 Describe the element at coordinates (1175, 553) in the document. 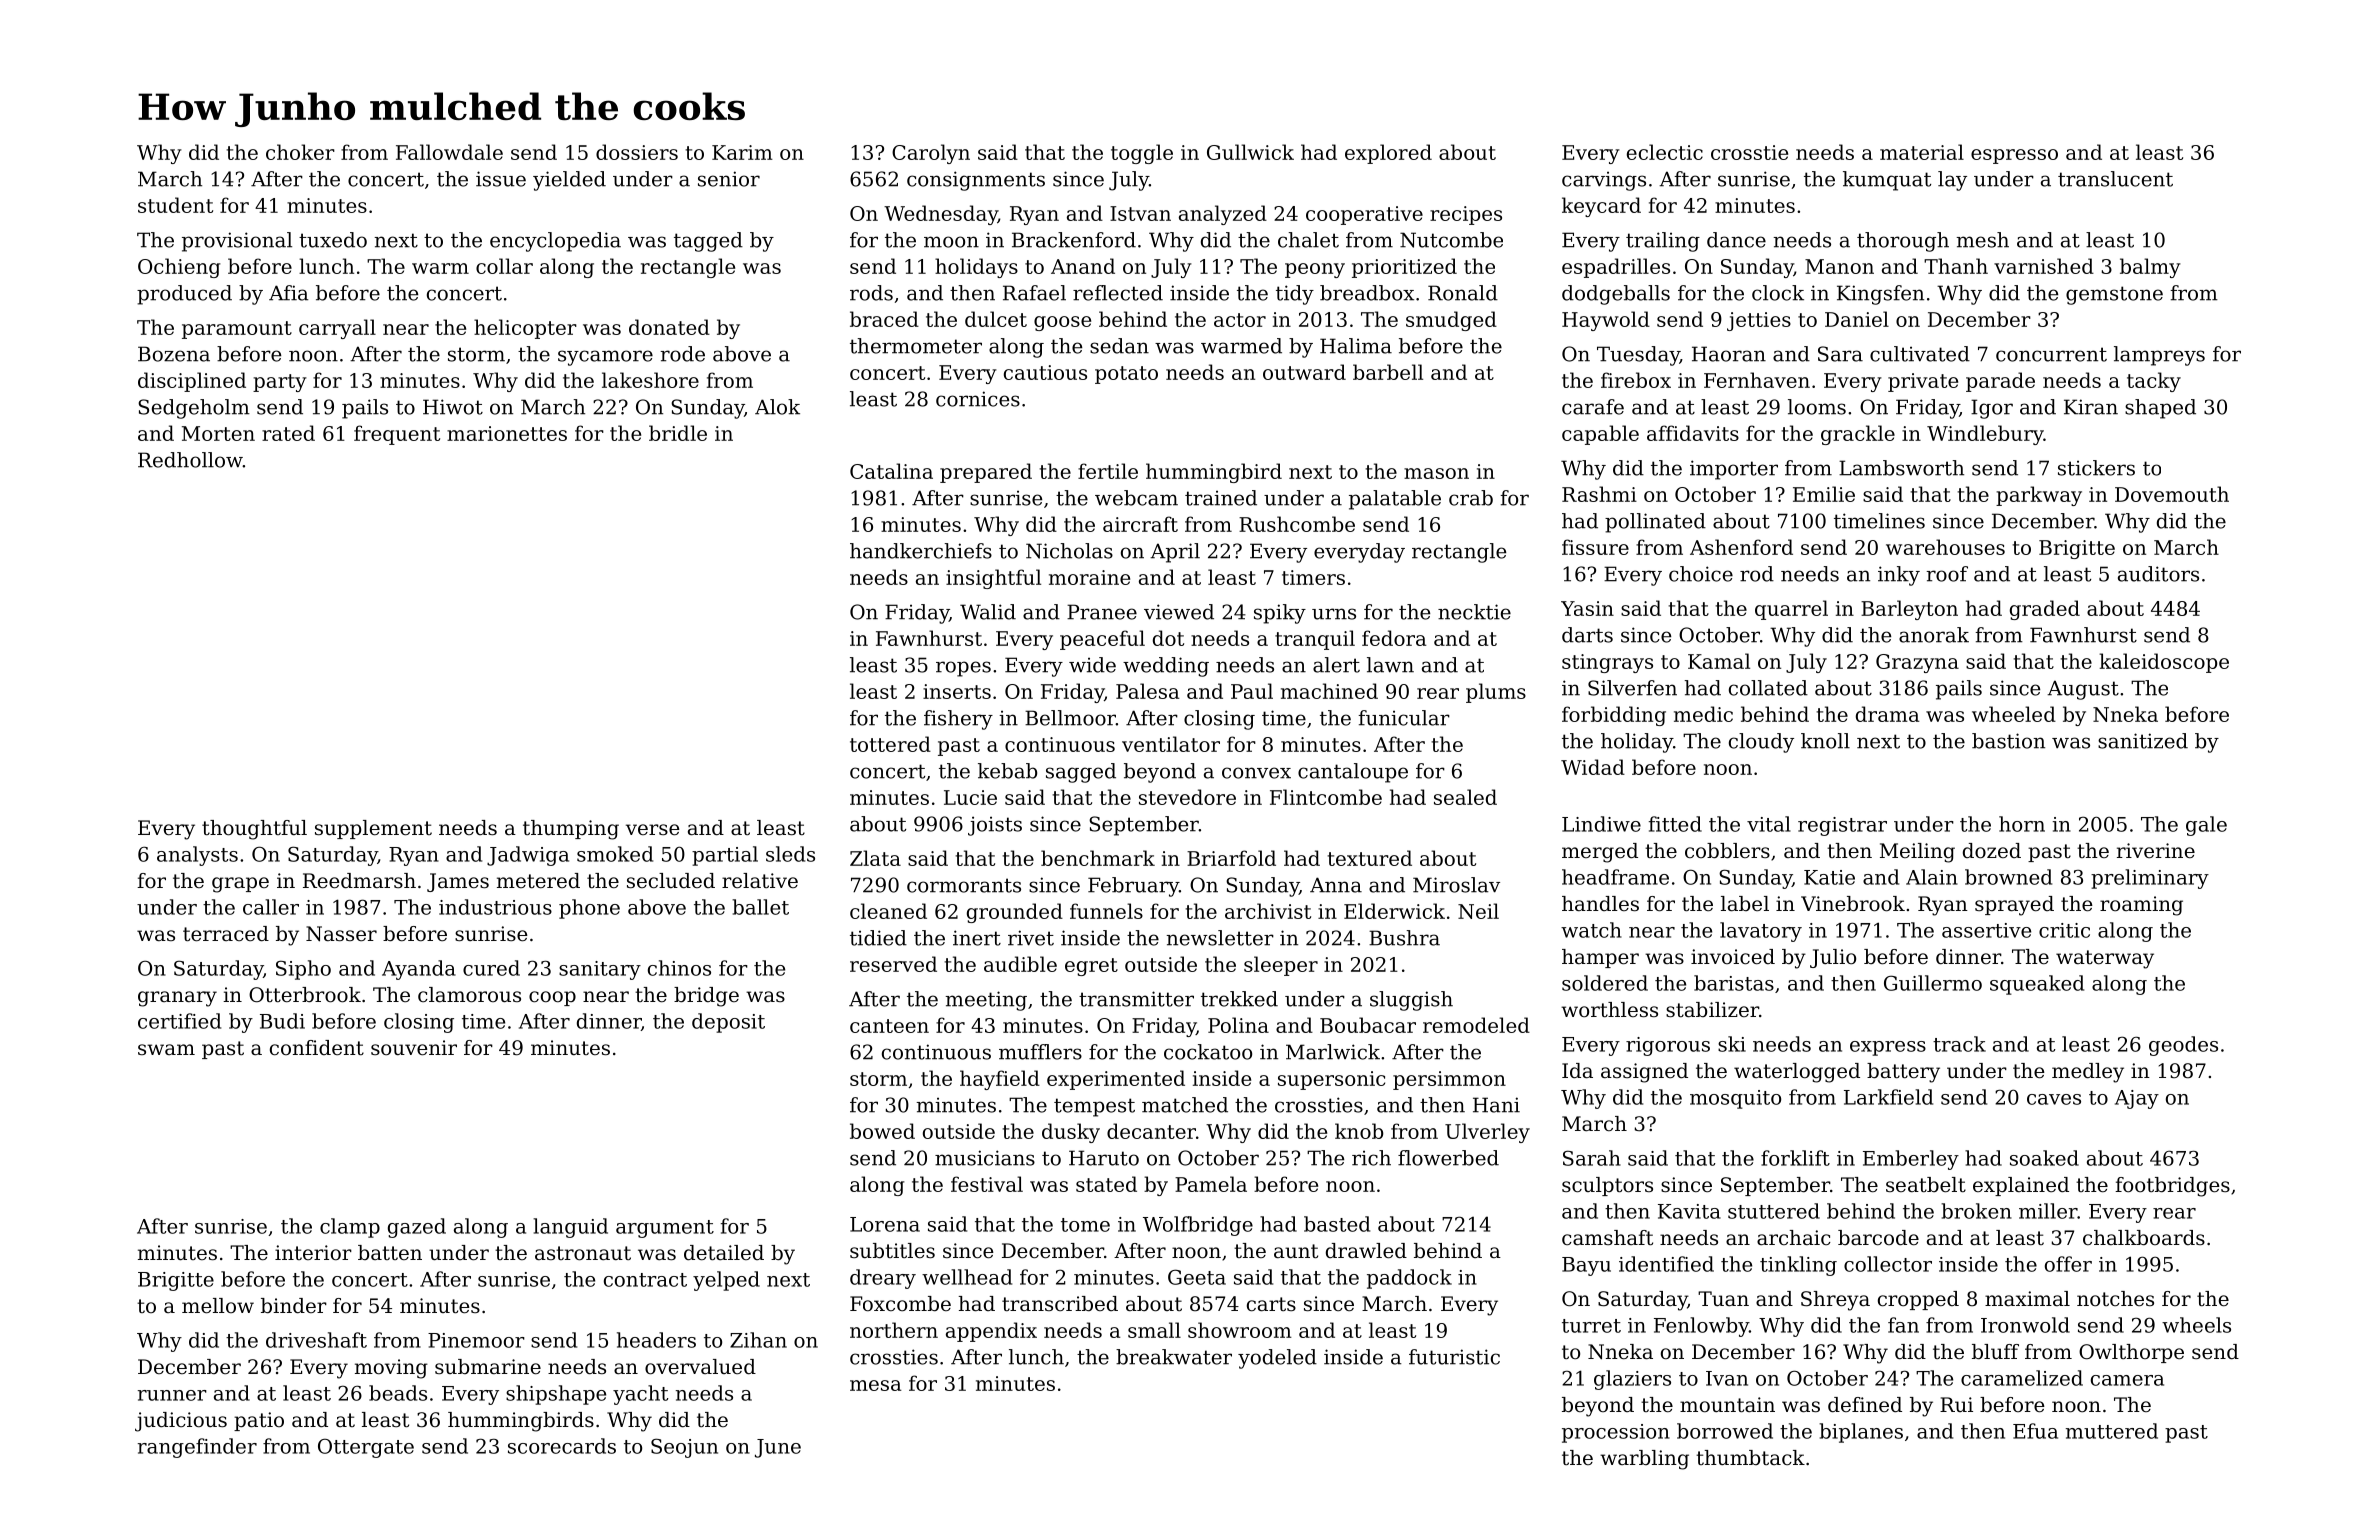

I see `April` at that location.
